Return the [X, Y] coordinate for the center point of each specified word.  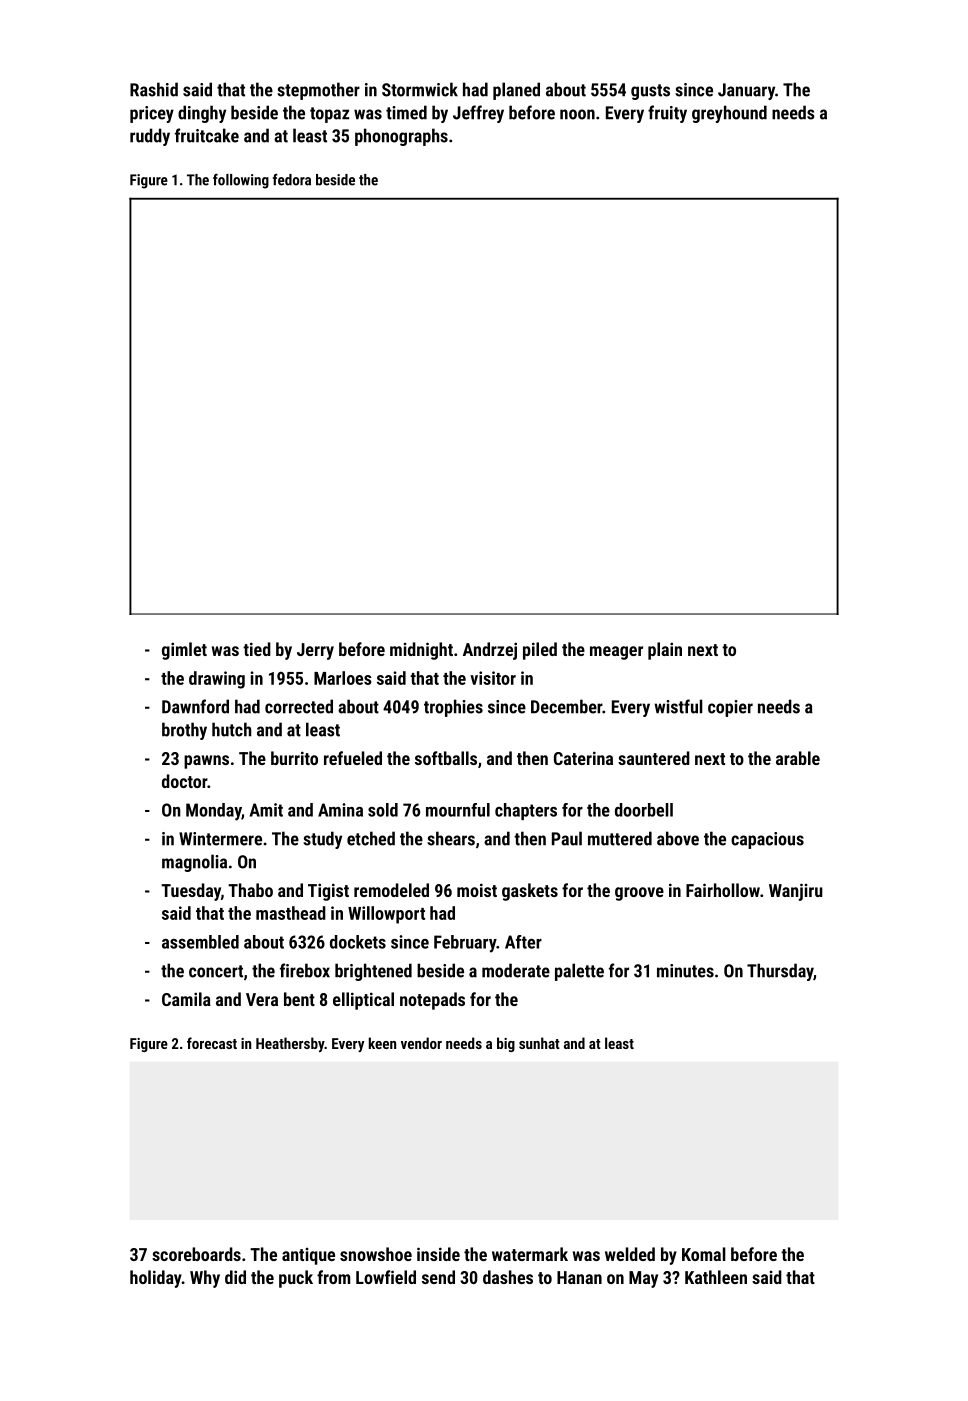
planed [516, 91]
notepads [432, 1001]
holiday [156, 1279]
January [746, 91]
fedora [292, 179]
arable [798, 758]
